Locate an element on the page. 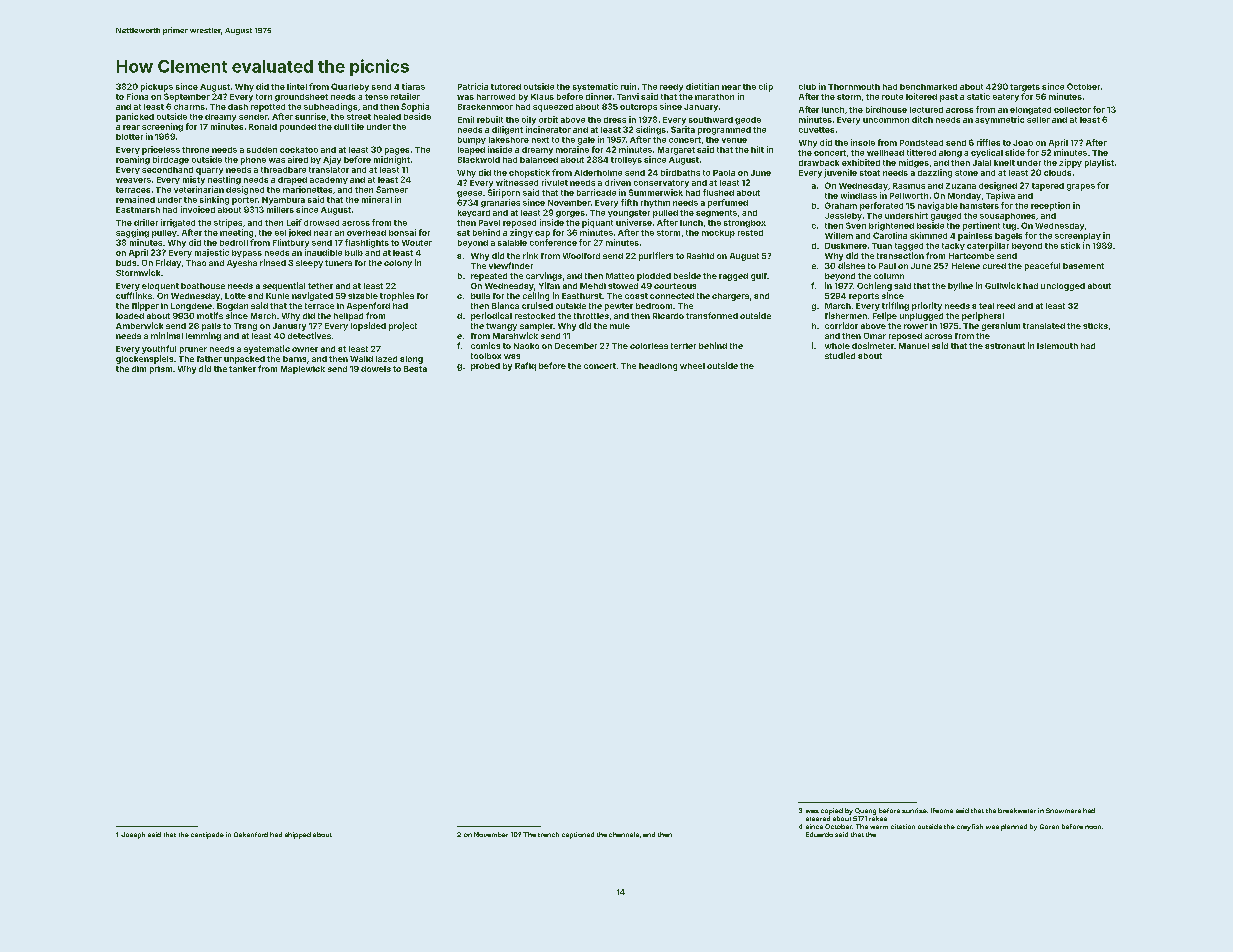  prism is located at coordinates (161, 370).
